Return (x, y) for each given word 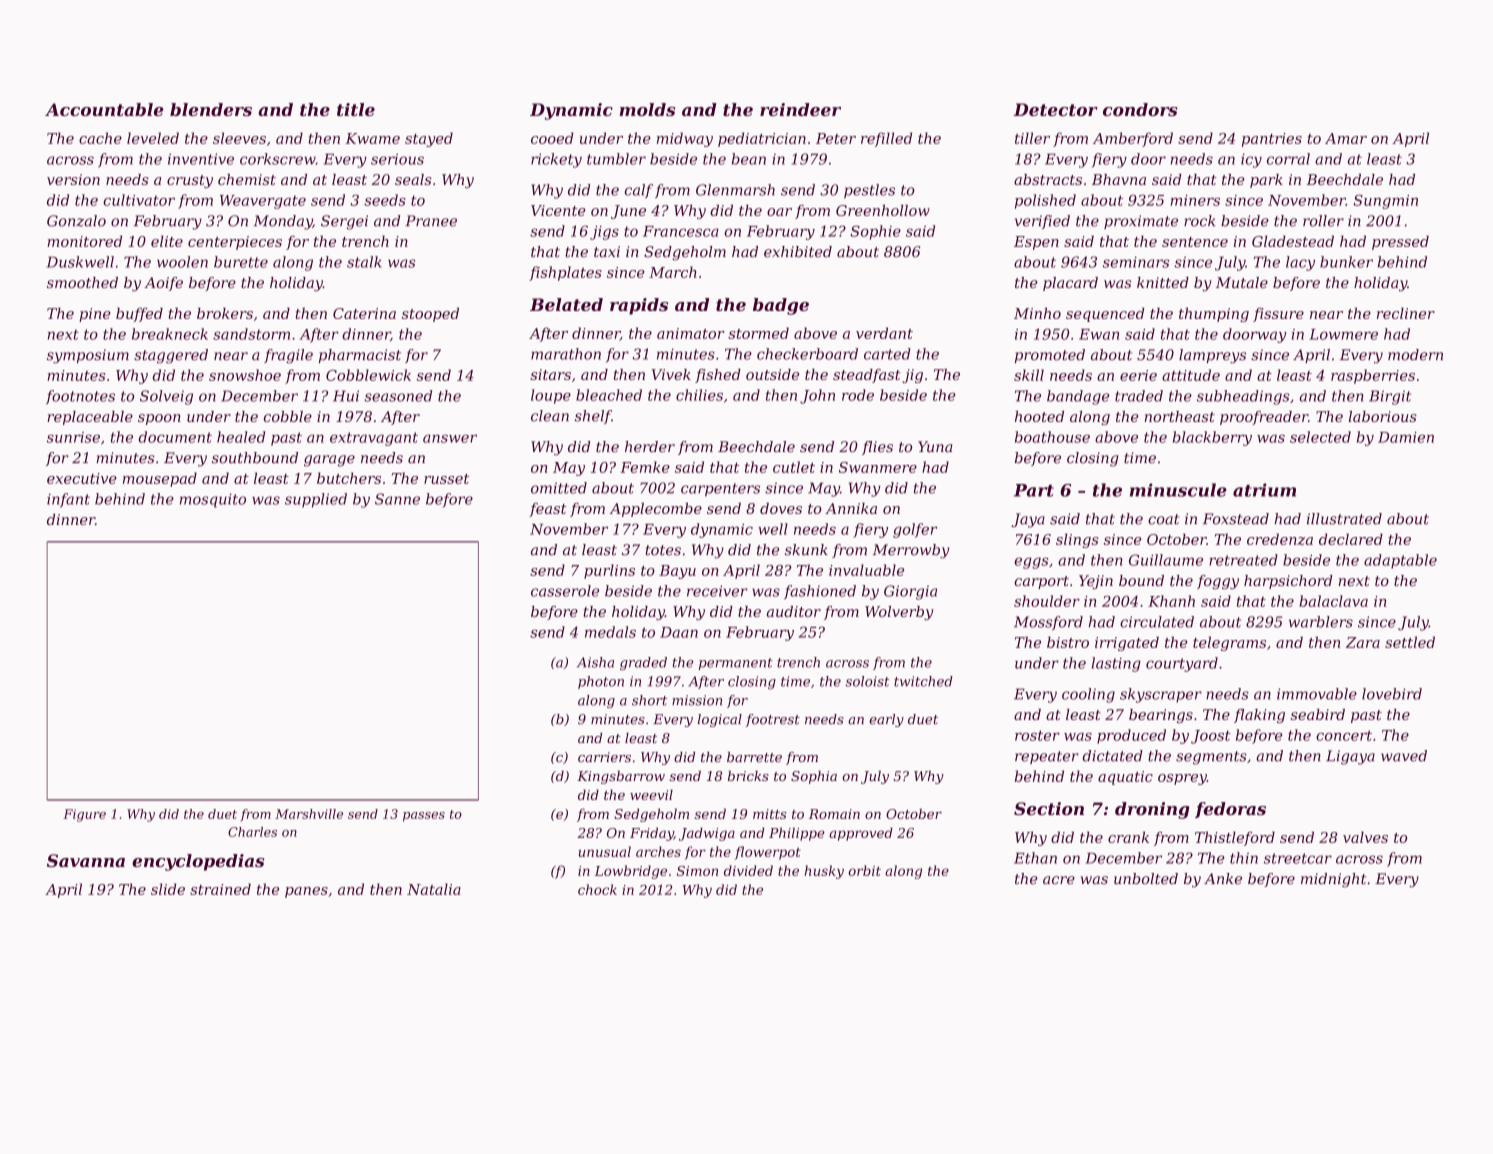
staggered (171, 356)
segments (1211, 758)
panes (306, 892)
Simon (697, 871)
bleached (609, 395)
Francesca (681, 231)
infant (68, 500)
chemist (247, 179)
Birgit (1390, 397)
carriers (604, 757)
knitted (1163, 282)
